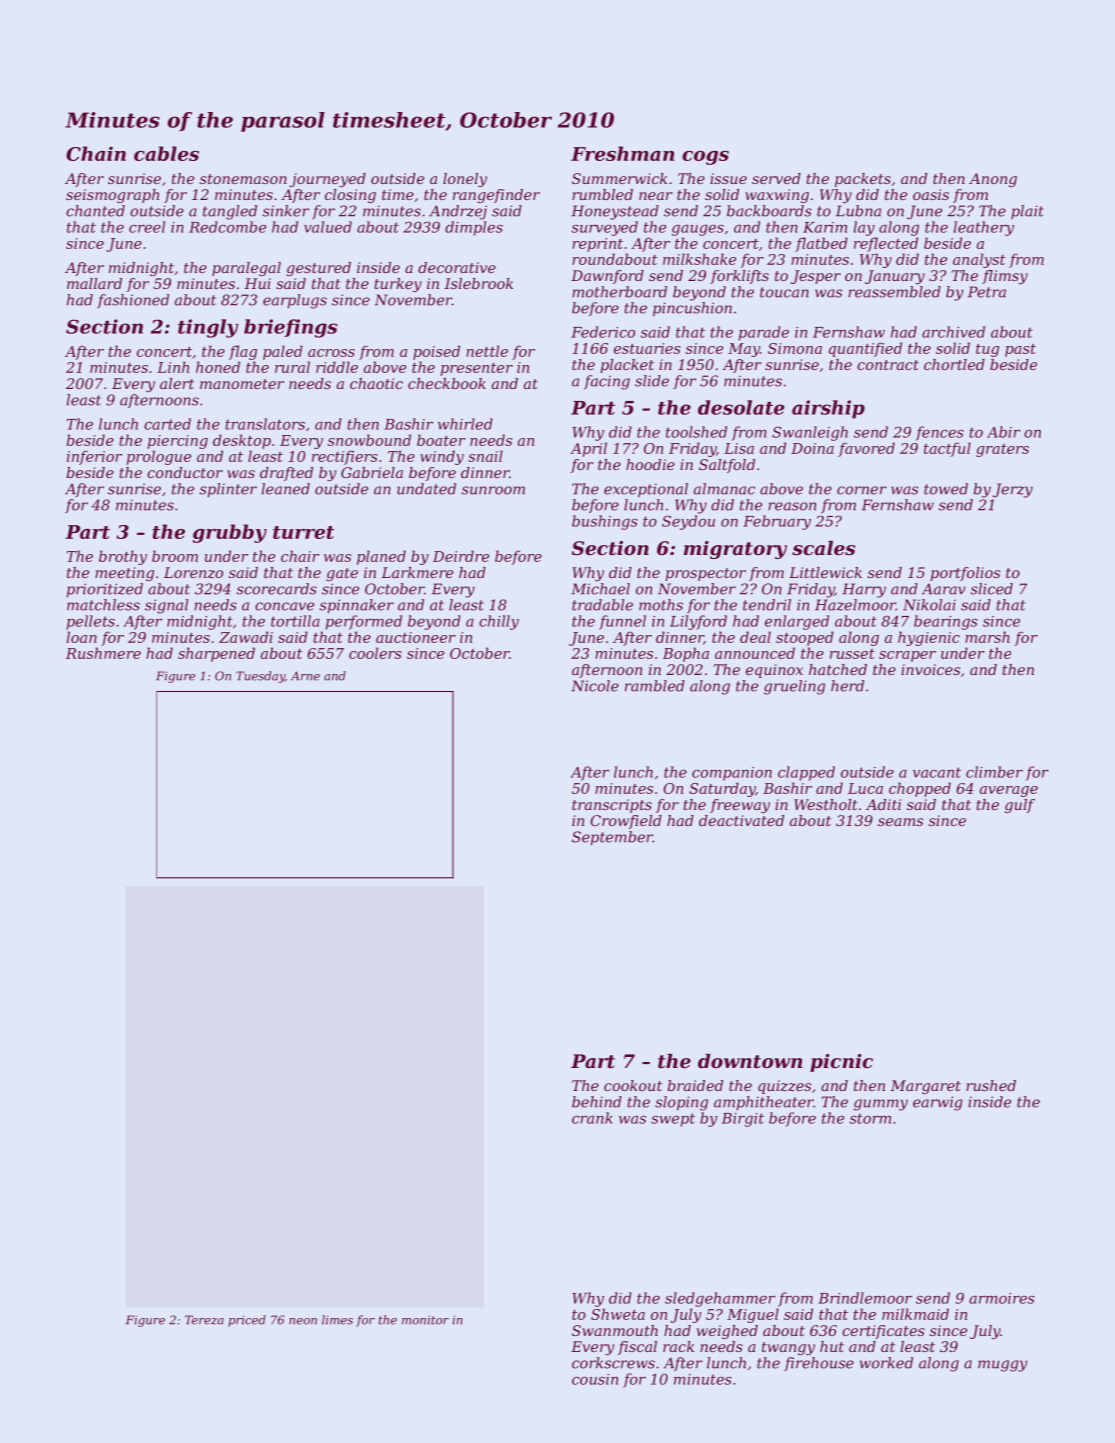 This screenshot has width=1115, height=1443. Describe the element at coordinates (193, 573) in the screenshot. I see `Lorenzo` at that location.
